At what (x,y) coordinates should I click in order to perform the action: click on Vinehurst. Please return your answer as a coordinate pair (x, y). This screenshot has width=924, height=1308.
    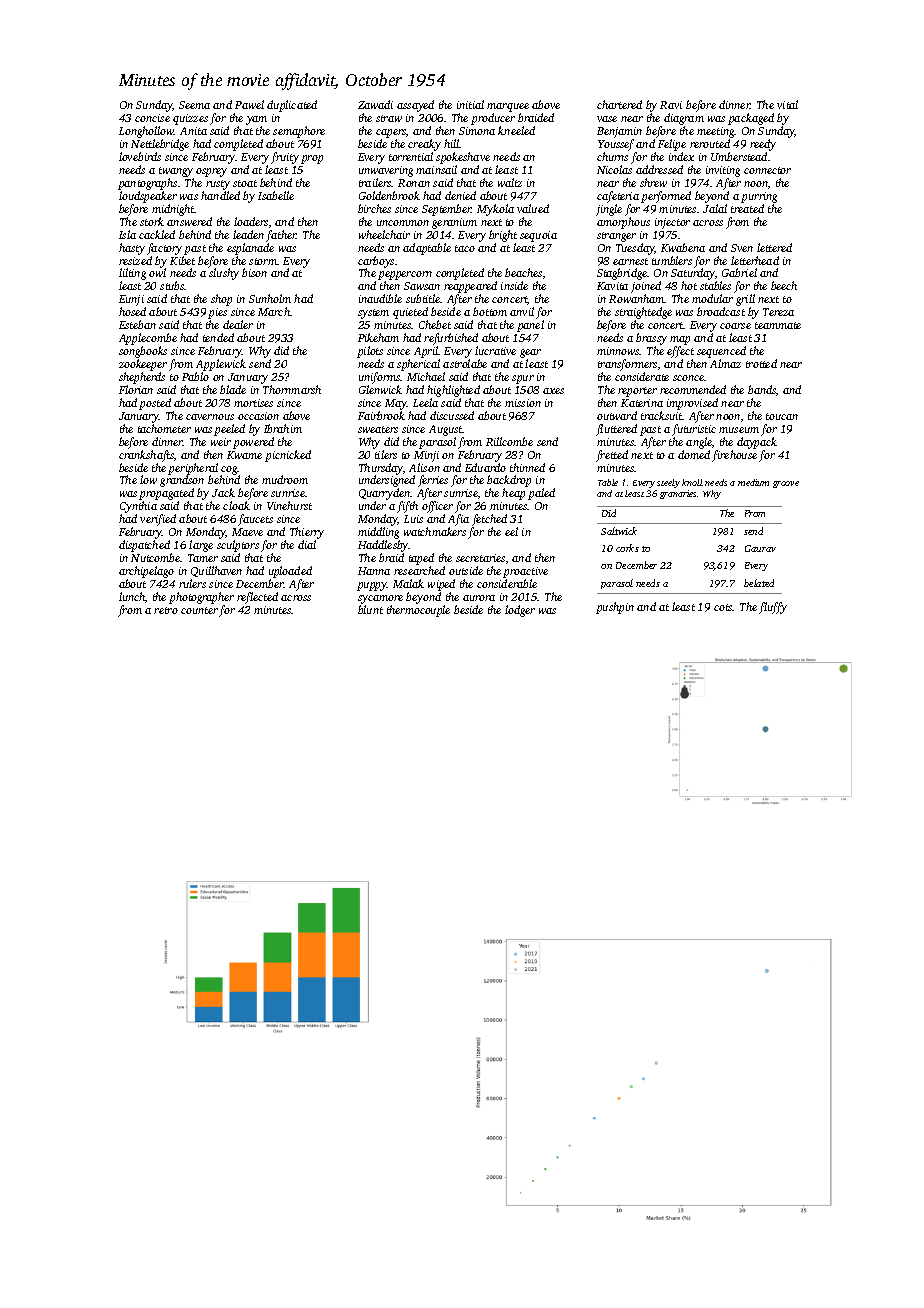
    Looking at the image, I should click on (289, 505).
